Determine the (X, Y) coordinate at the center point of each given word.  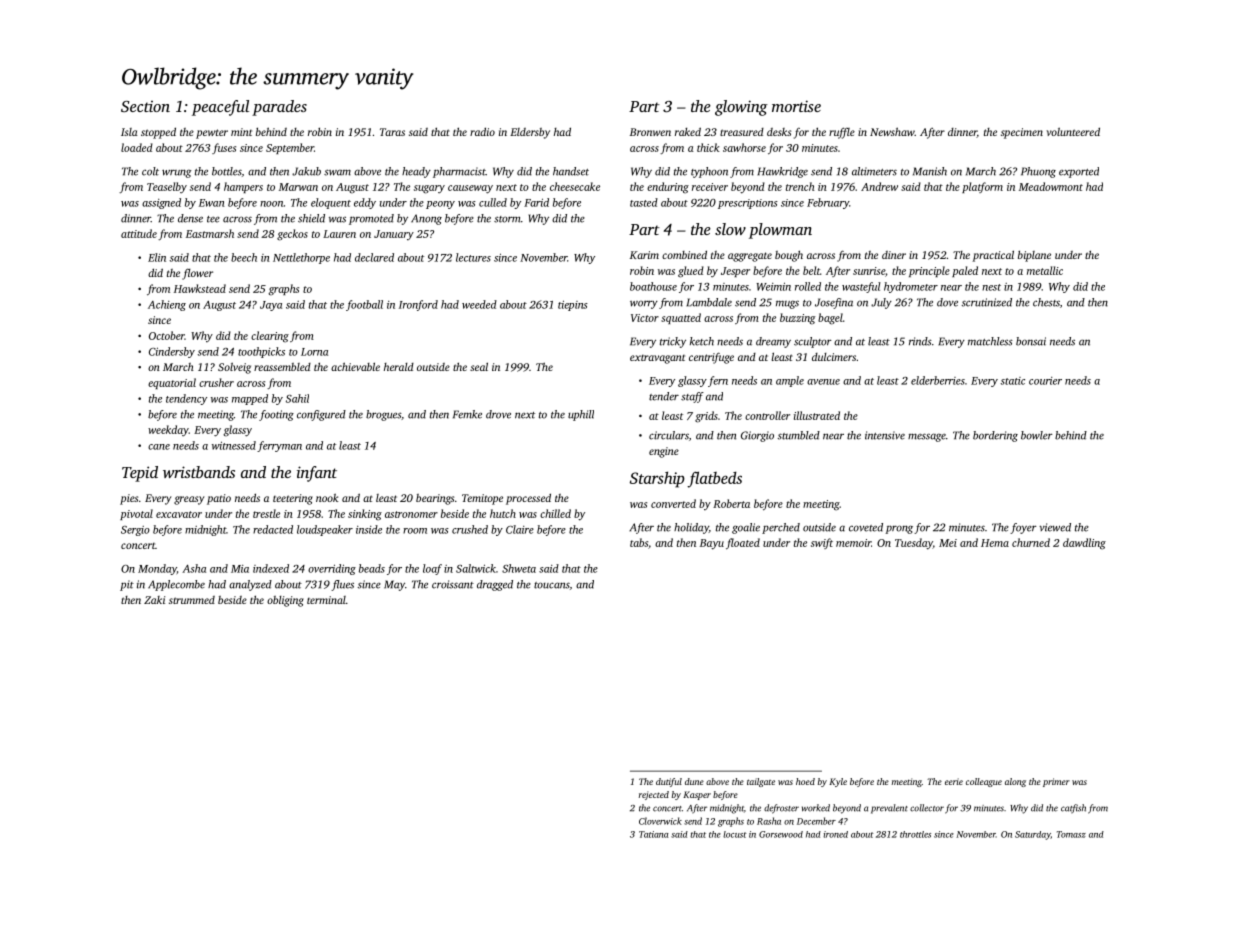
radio (482, 131)
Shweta (519, 568)
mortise (796, 106)
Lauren (339, 234)
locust (734, 834)
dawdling (1084, 544)
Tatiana (653, 834)
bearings (435, 499)
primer (1056, 782)
